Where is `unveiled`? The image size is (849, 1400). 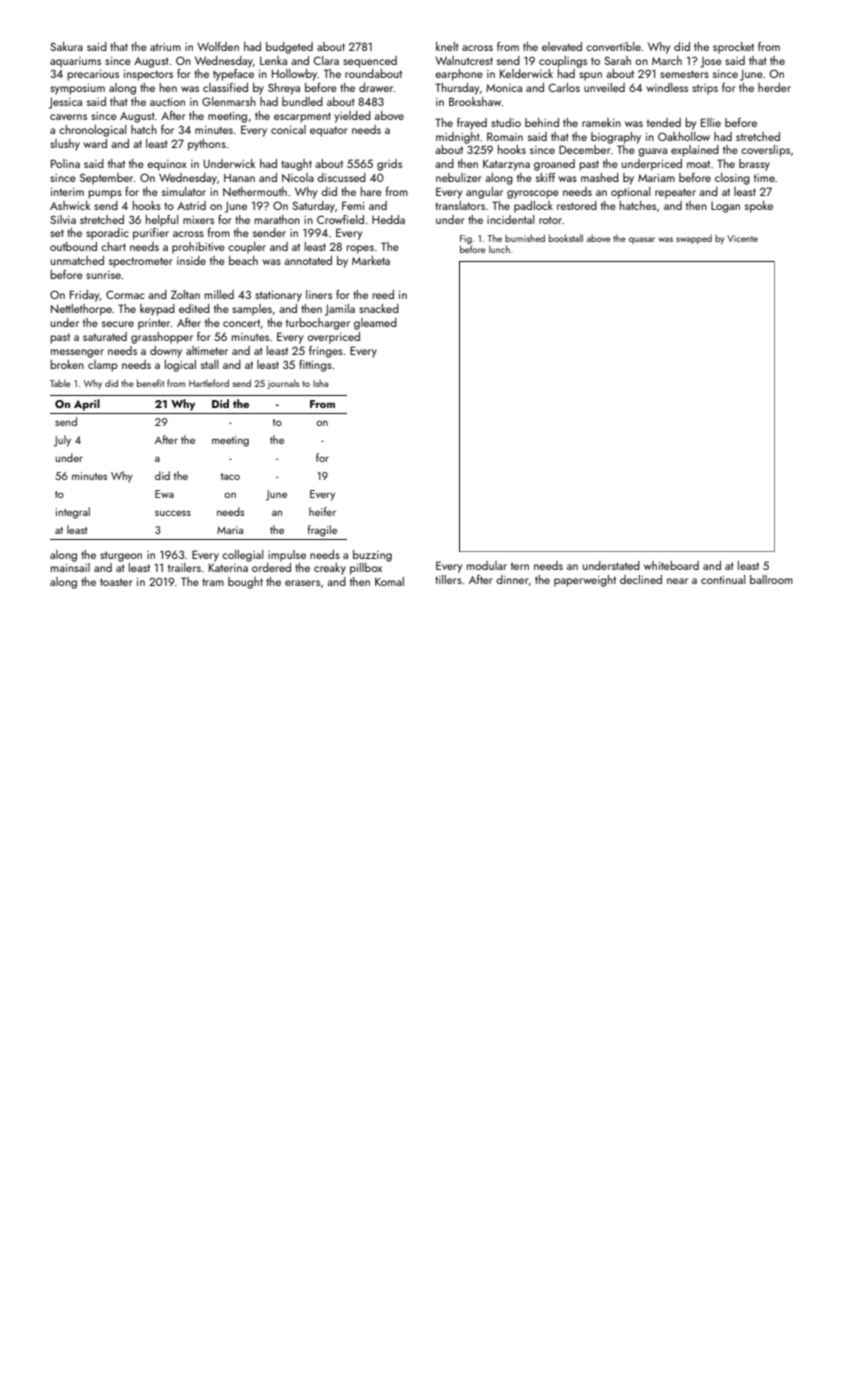
unveiled is located at coordinates (604, 87).
